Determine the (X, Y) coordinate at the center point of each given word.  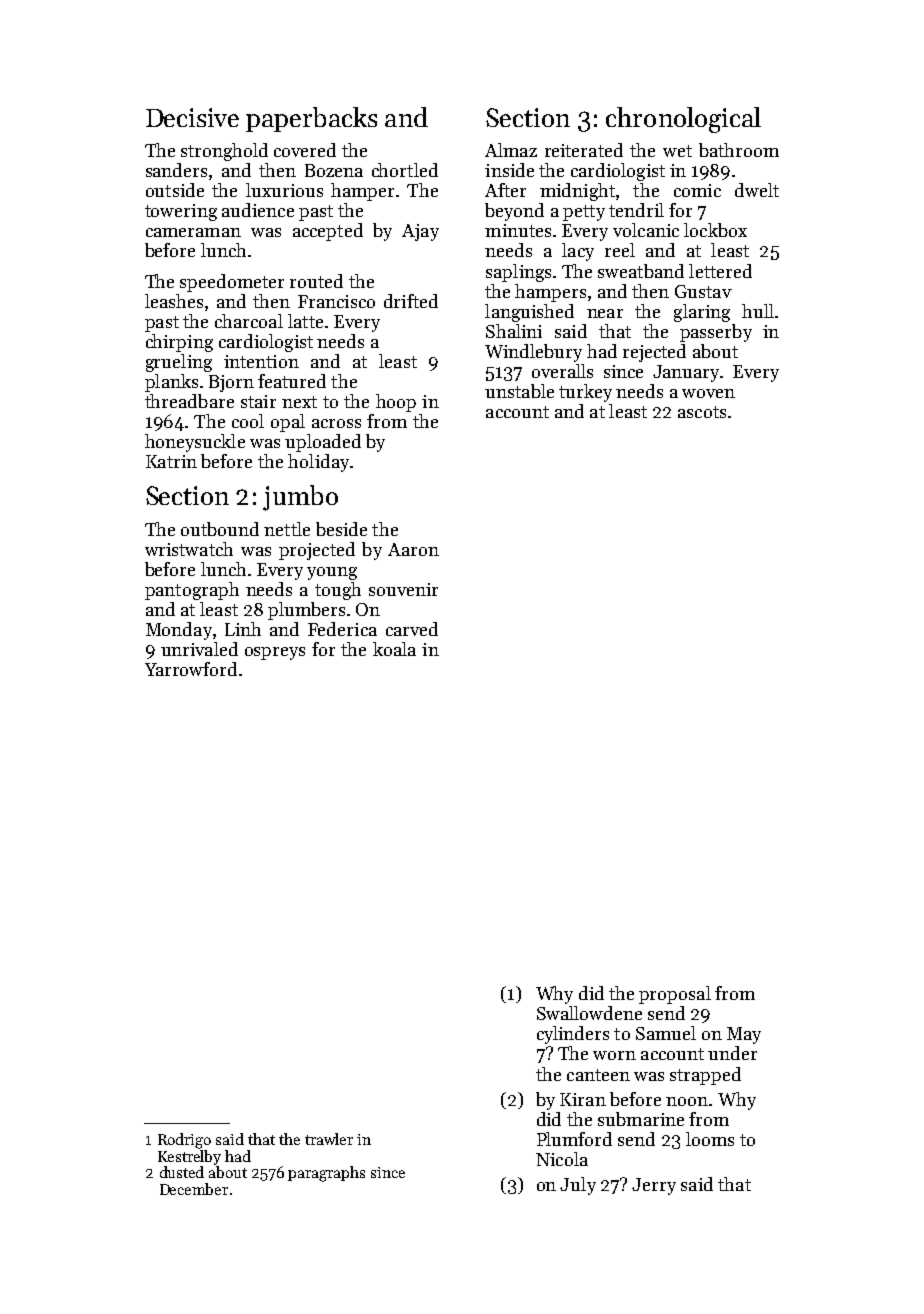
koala (394, 649)
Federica (342, 629)
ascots (702, 412)
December (194, 1189)
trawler (329, 1139)
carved (412, 629)
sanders (176, 170)
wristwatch (189, 549)
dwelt (757, 190)
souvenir (403, 589)
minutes (518, 230)
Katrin (171, 461)
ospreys (275, 653)
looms (710, 1139)
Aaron (413, 549)
